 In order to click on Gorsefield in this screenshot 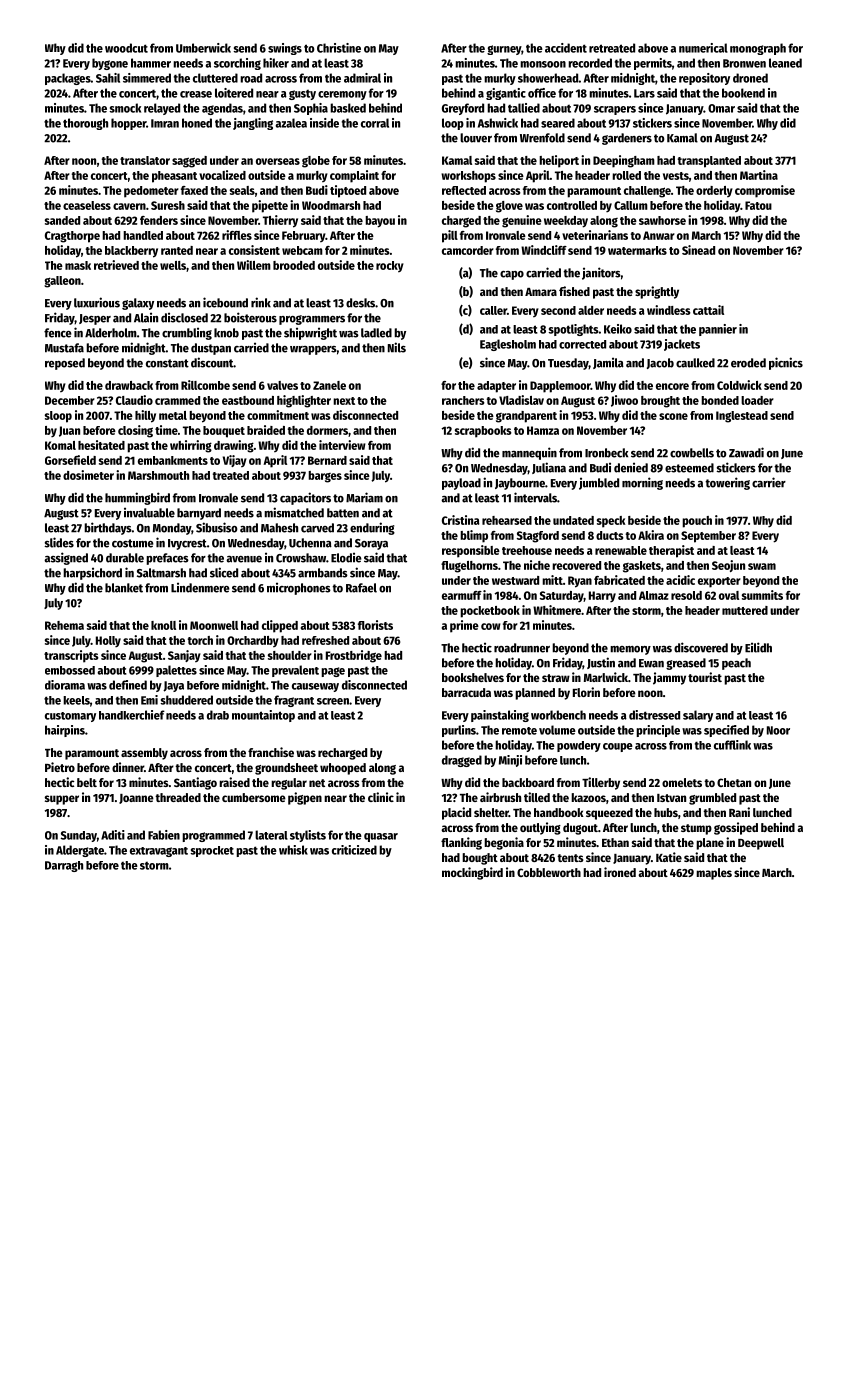, I will do `click(70, 460)`.
